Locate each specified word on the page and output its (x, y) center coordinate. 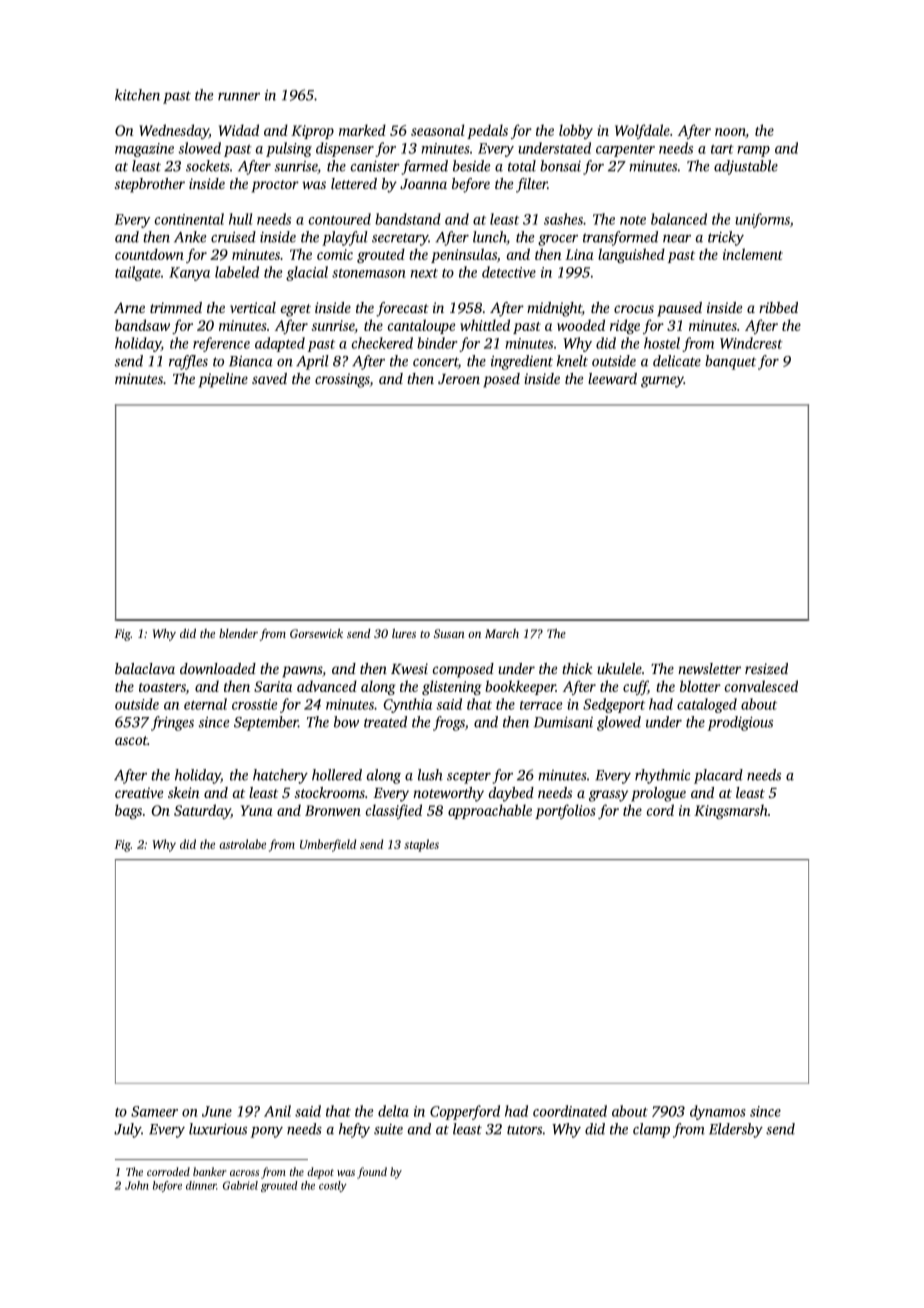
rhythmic (662, 776)
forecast (402, 309)
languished (631, 255)
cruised (233, 237)
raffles (188, 362)
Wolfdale (642, 131)
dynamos (718, 1112)
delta (393, 1111)
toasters (162, 687)
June (217, 1111)
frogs (449, 723)
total (522, 166)
